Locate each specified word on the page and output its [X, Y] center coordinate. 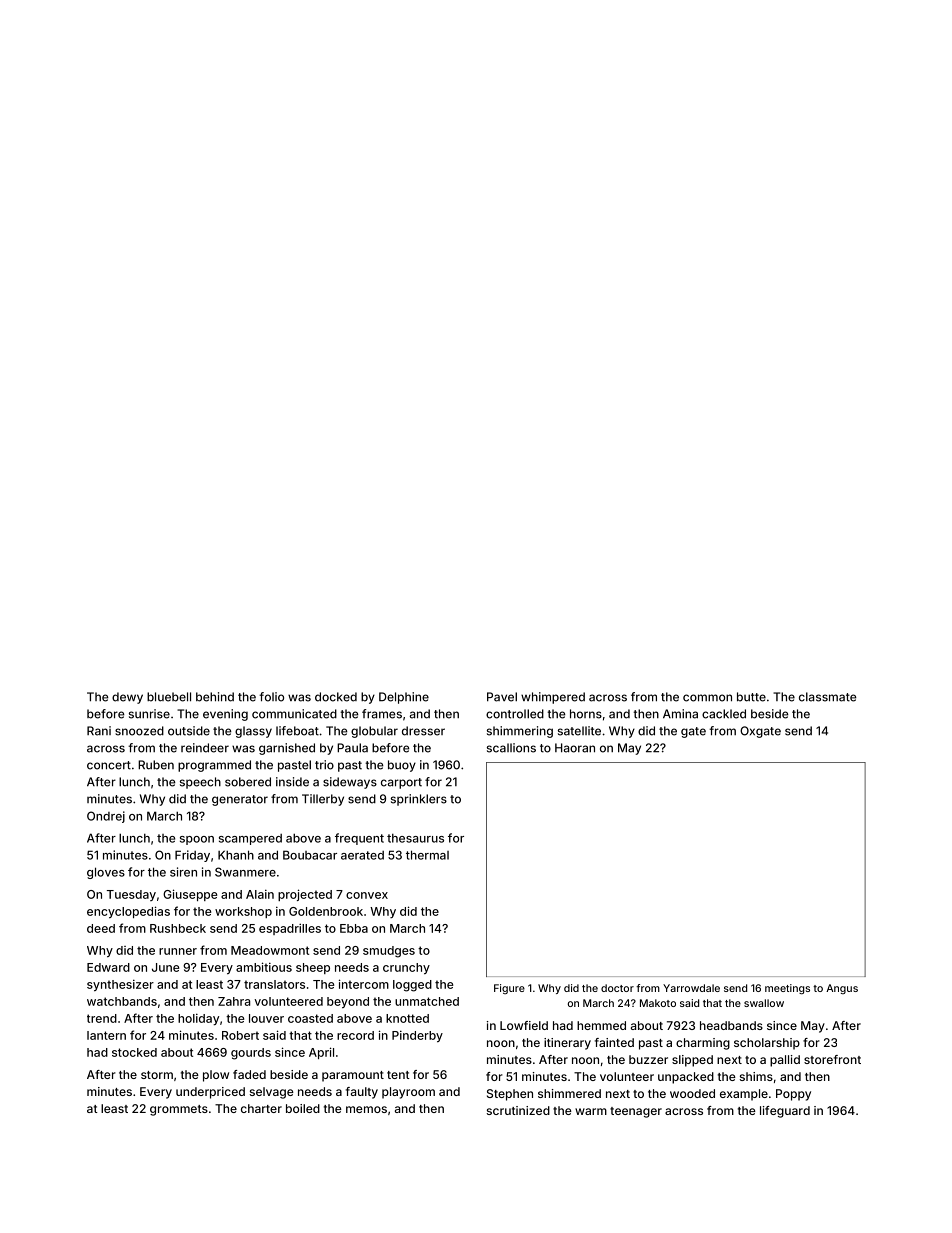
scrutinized [518, 1110]
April [321, 1053]
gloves [106, 873]
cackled [724, 714]
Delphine [404, 698]
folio [271, 697]
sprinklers [419, 800]
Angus [842, 989]
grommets [179, 1110]
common [707, 698]
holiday [198, 1019]
